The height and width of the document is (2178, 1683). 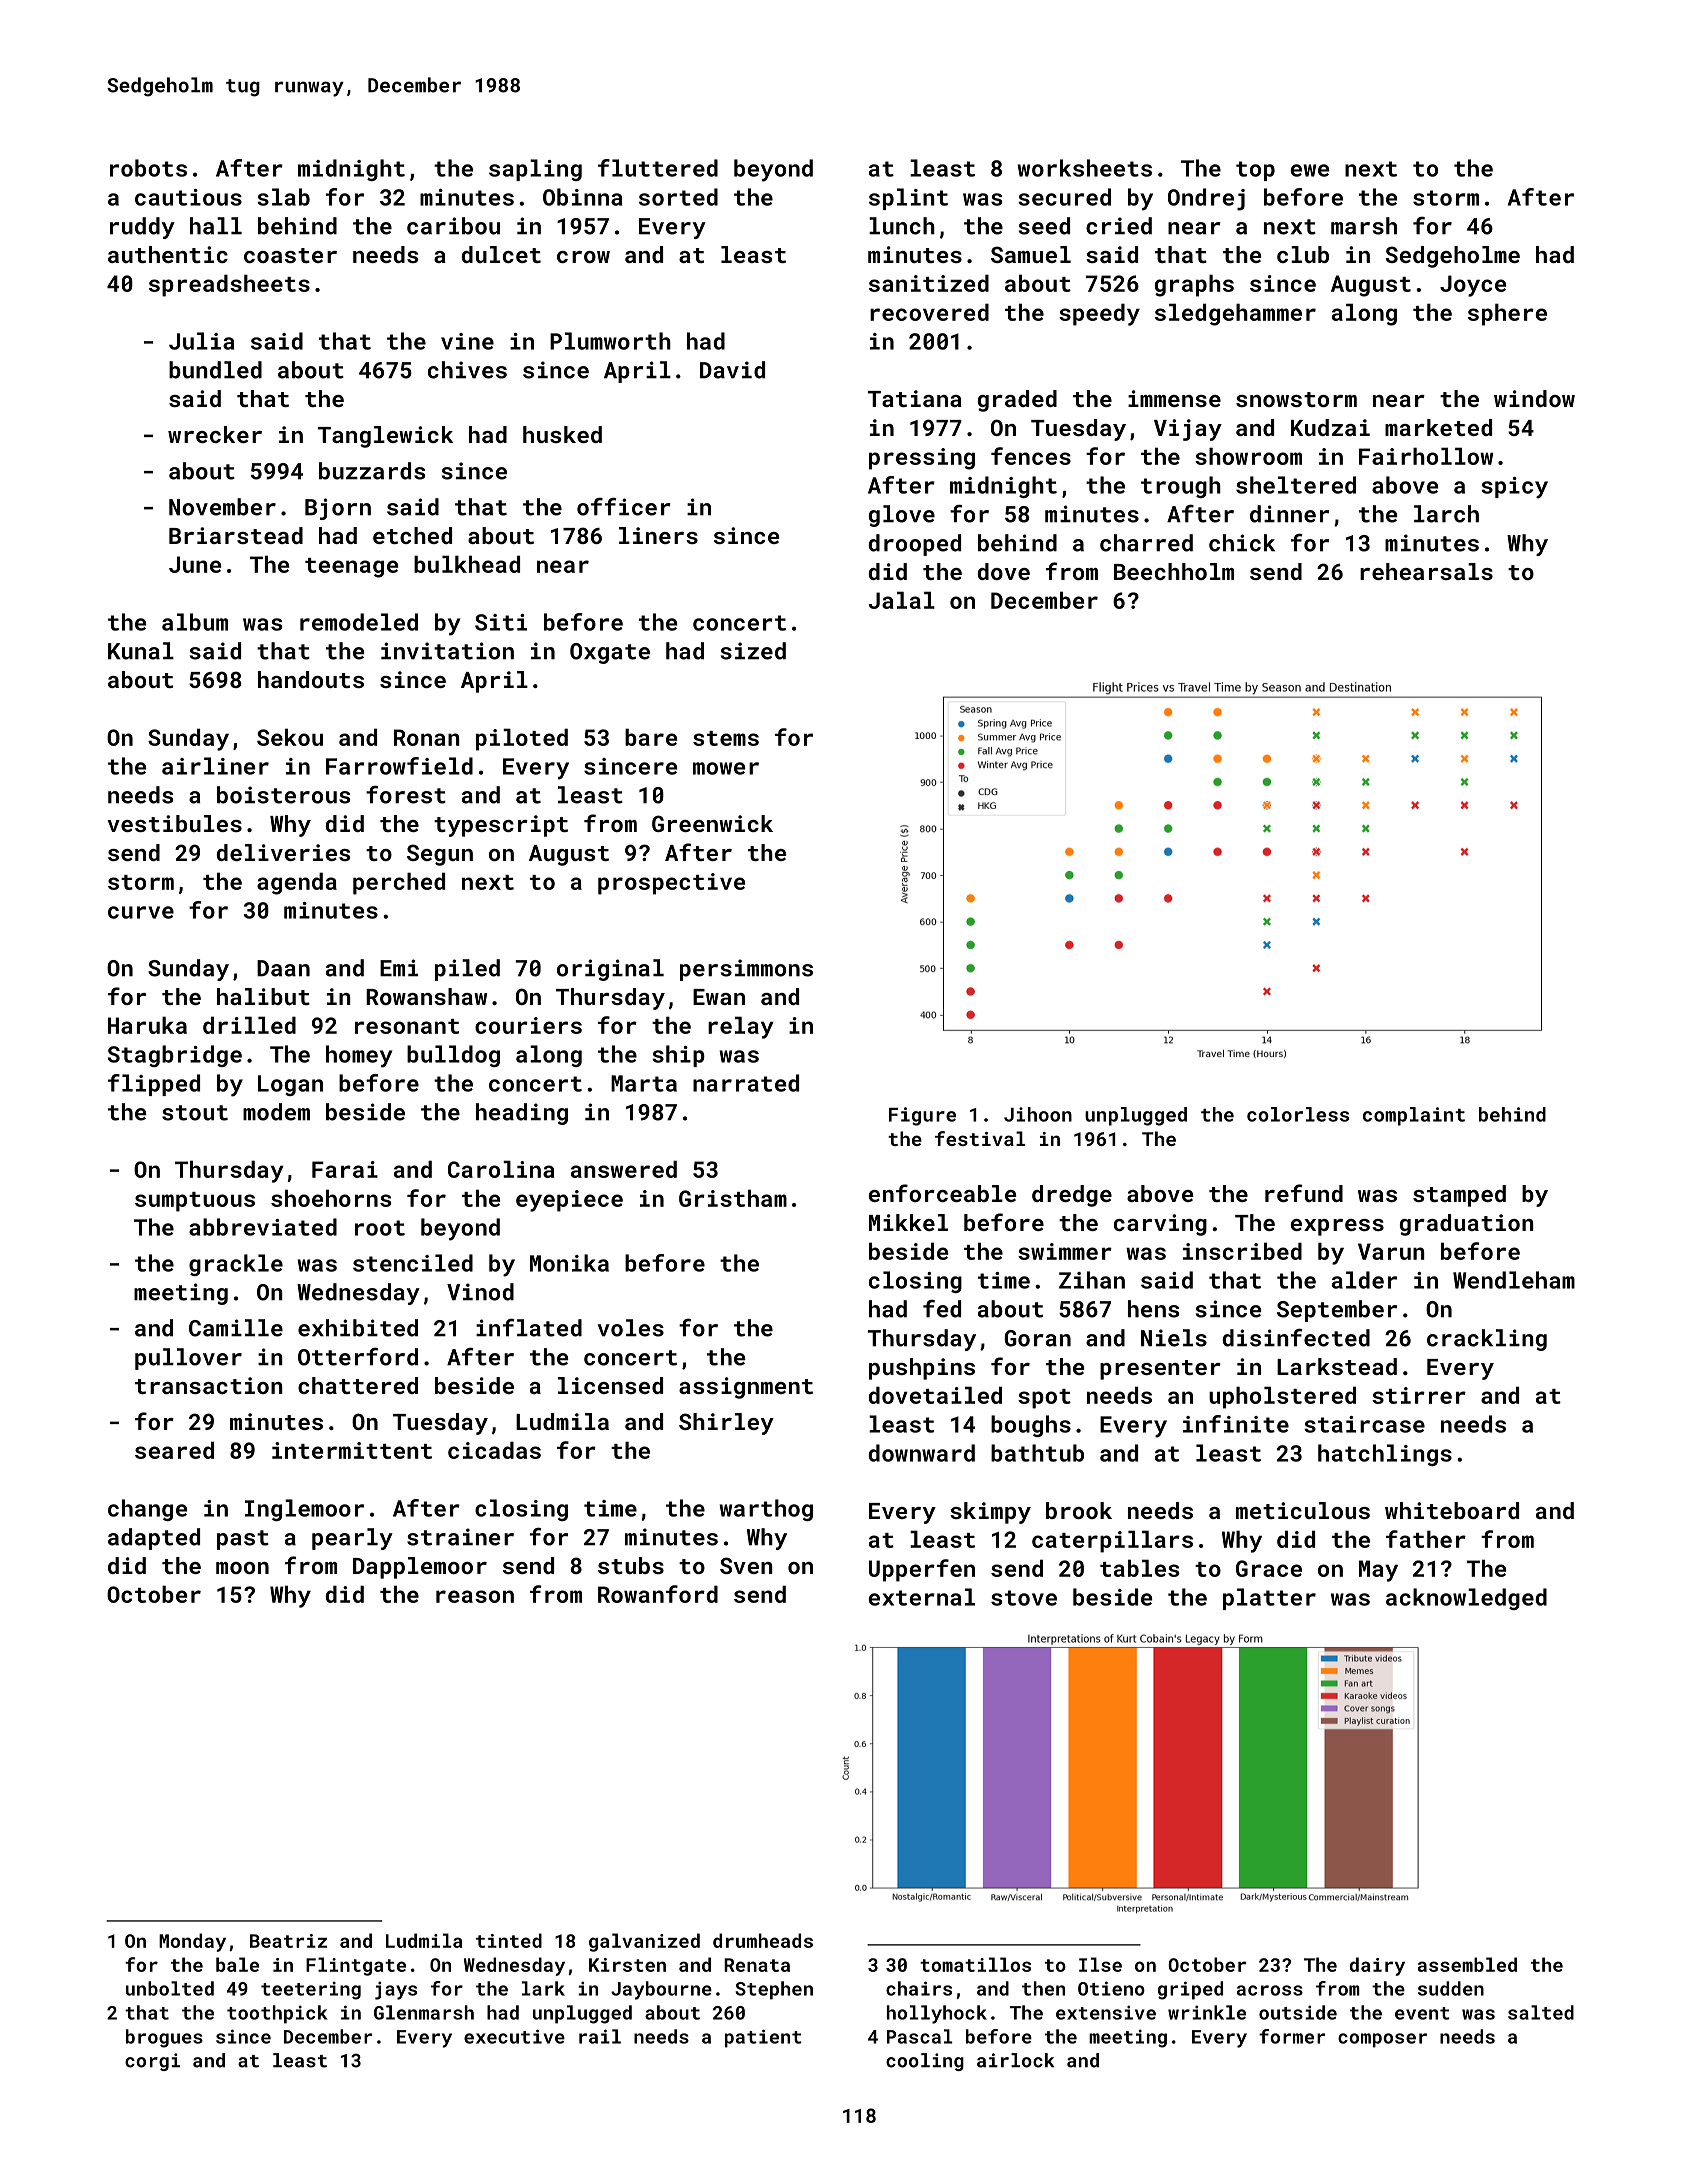 What do you see at coordinates (175, 1056) in the document?
I see `Stagbridge` at bounding box center [175, 1056].
